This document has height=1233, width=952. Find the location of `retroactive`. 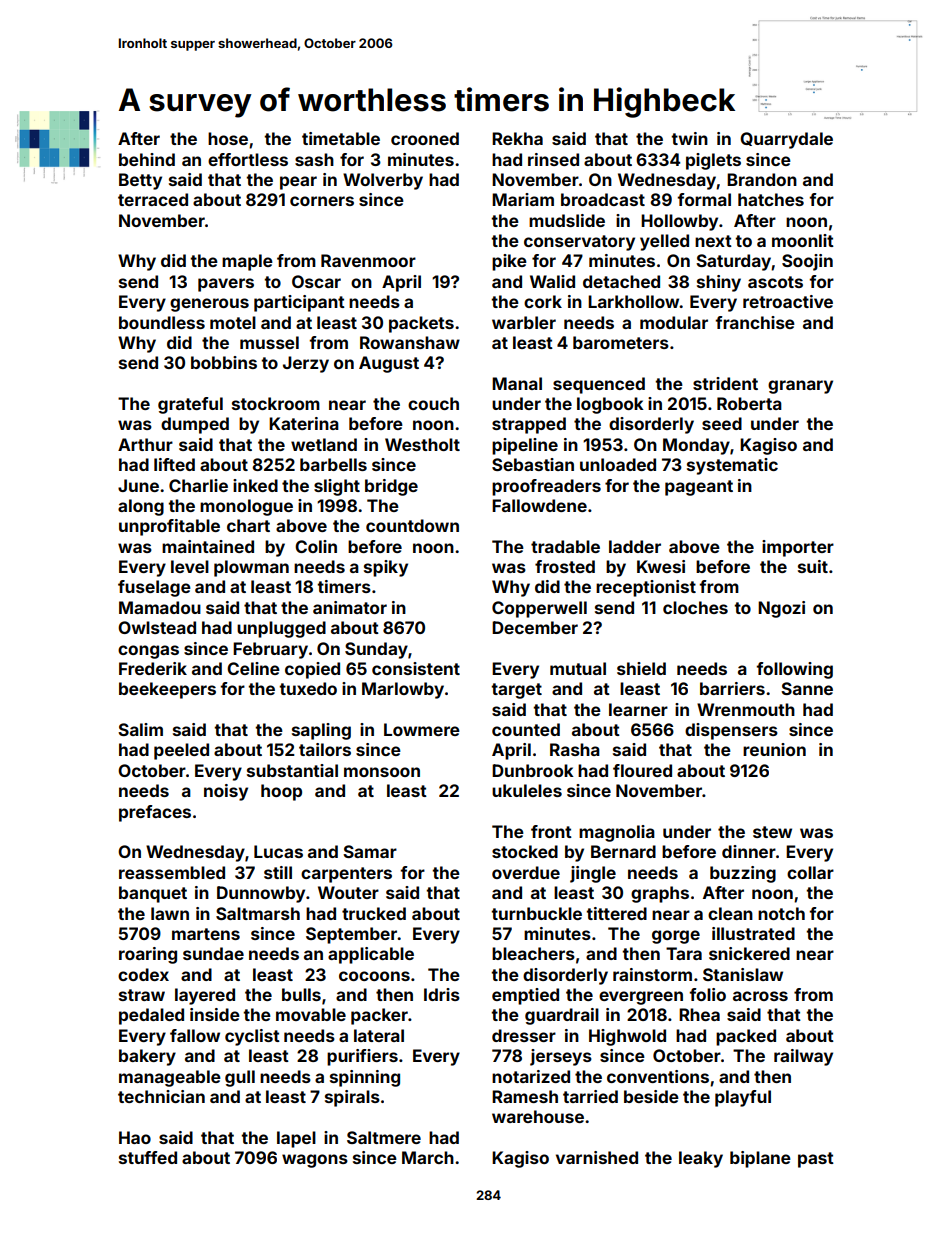

retroactive is located at coordinates (788, 301).
